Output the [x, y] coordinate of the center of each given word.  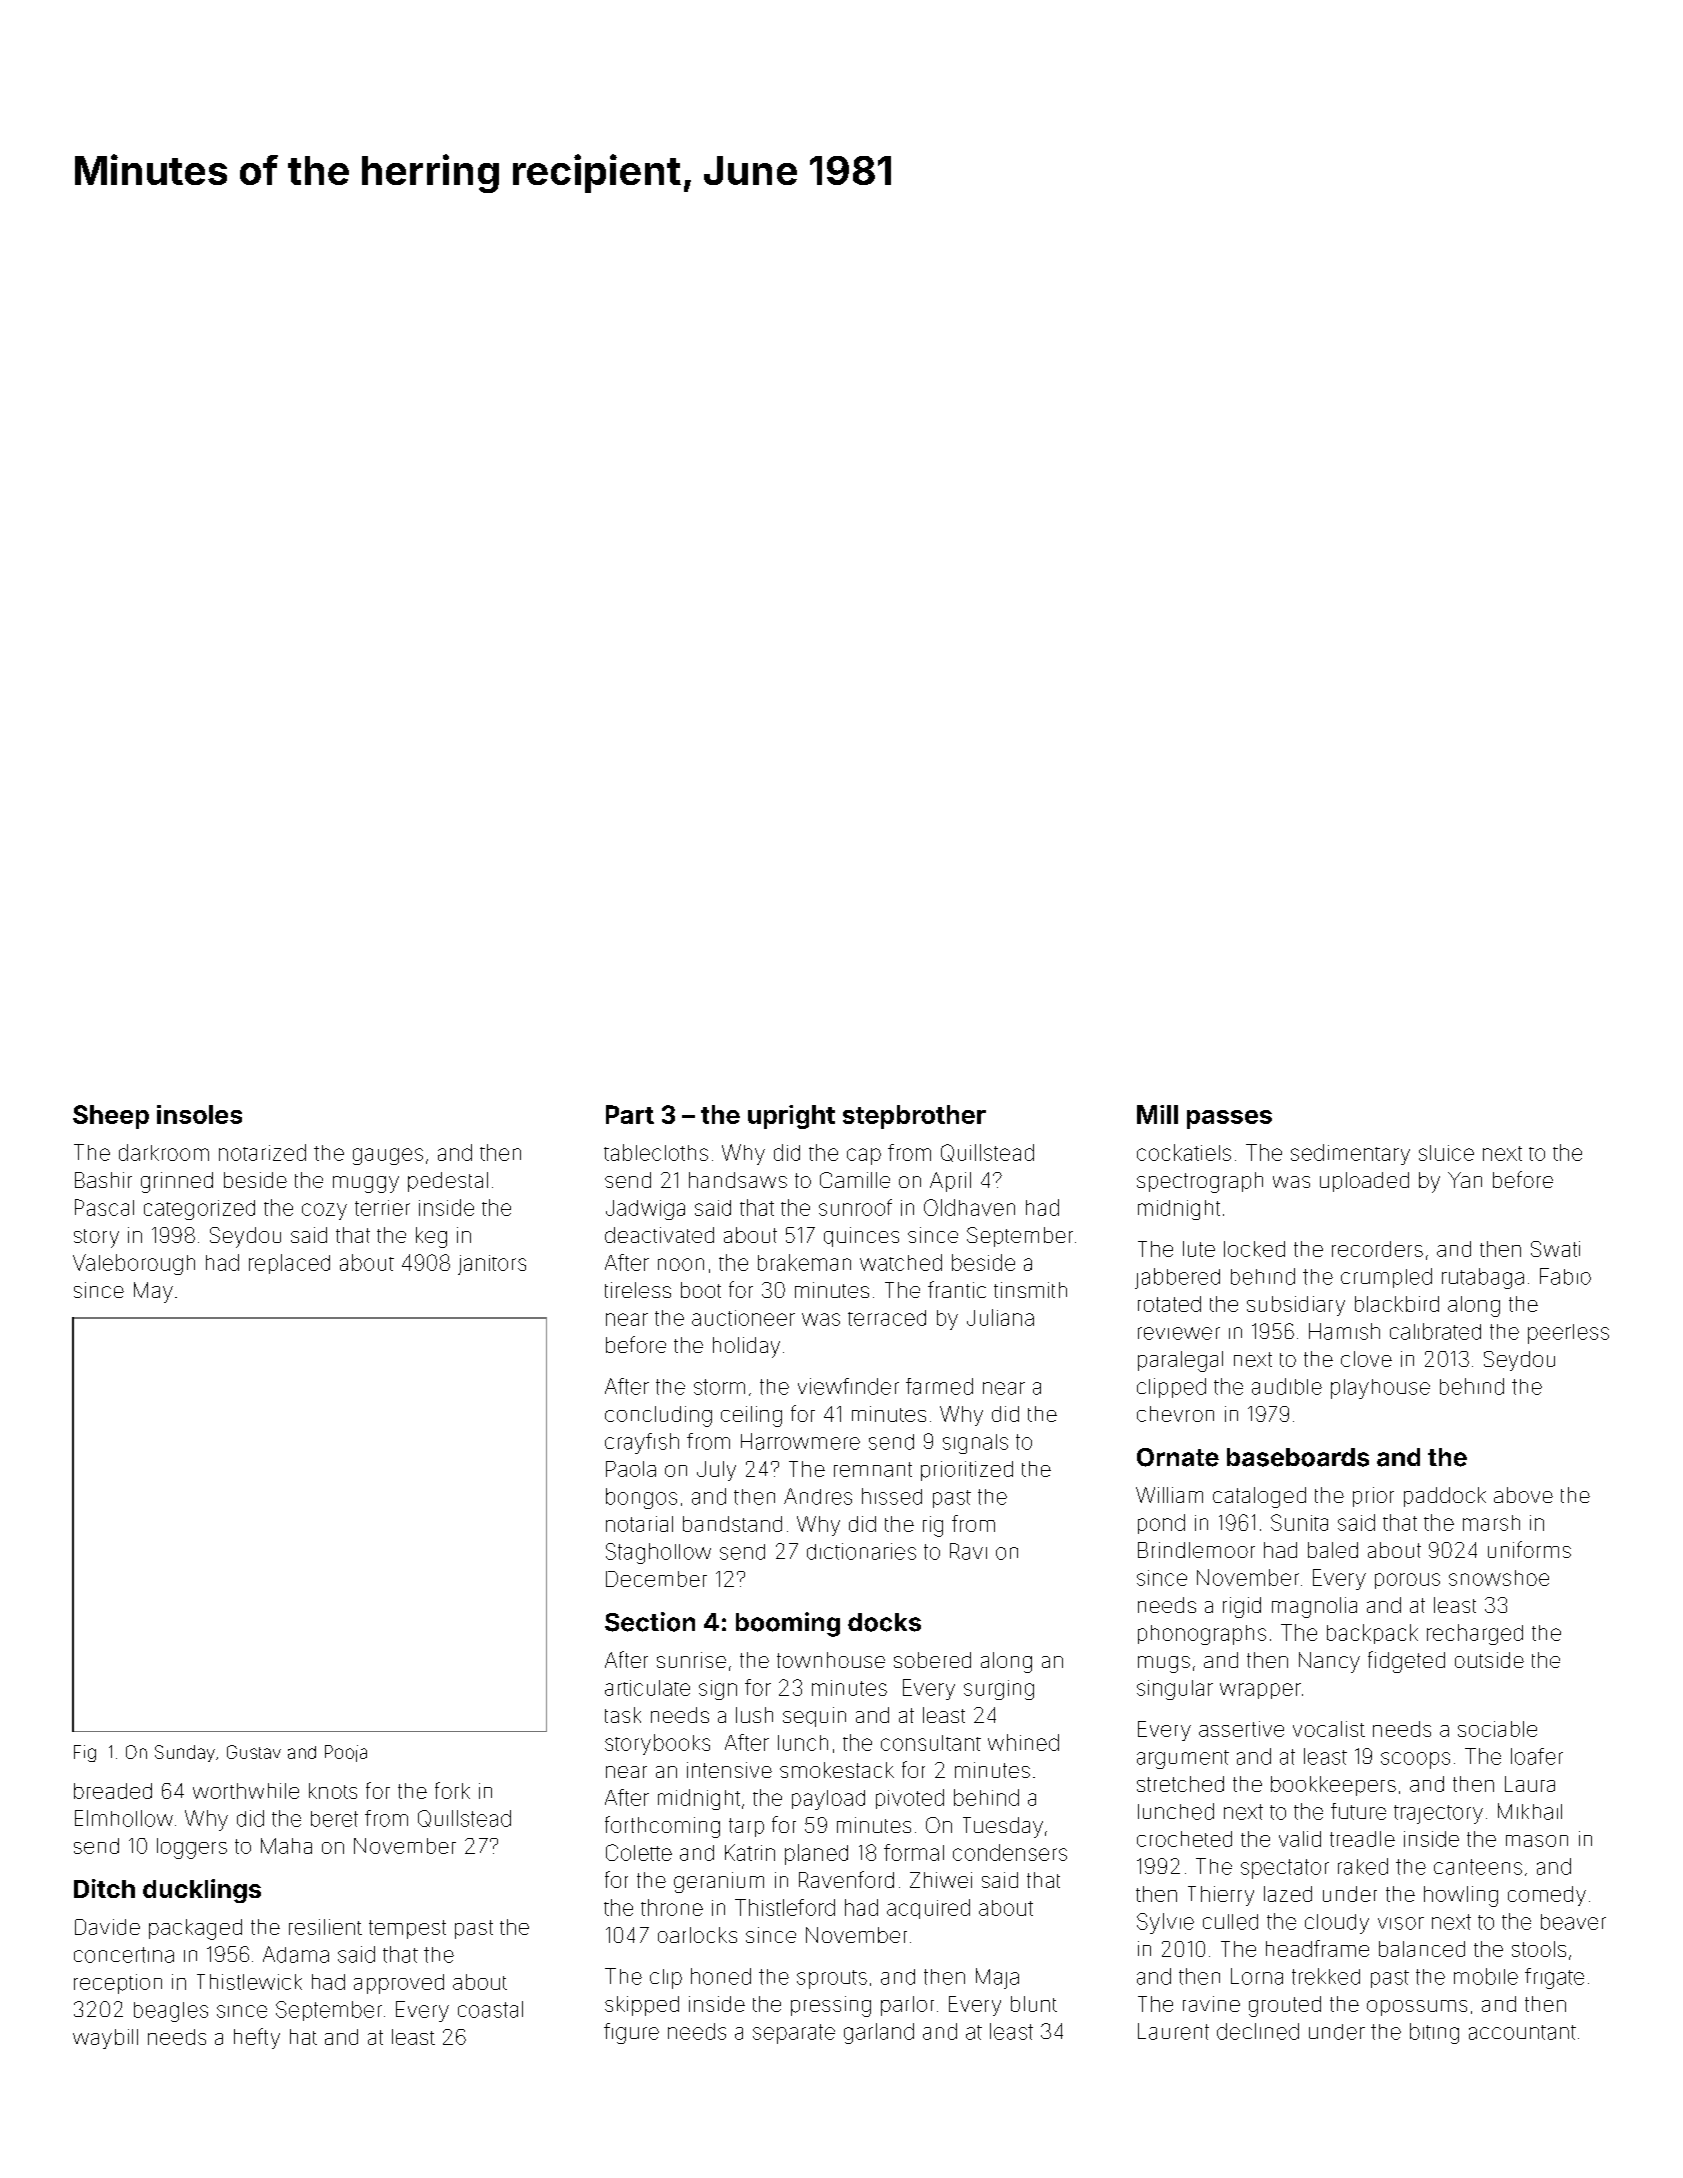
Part [630, 1114]
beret [334, 1819]
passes [1229, 1119]
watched [901, 1262]
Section [650, 1622]
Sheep [111, 1117]
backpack [1372, 1634]
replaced [289, 1264]
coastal [490, 2009]
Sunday [185, 1753]
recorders [1377, 1249]
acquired [928, 1909]
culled [1230, 1922]
